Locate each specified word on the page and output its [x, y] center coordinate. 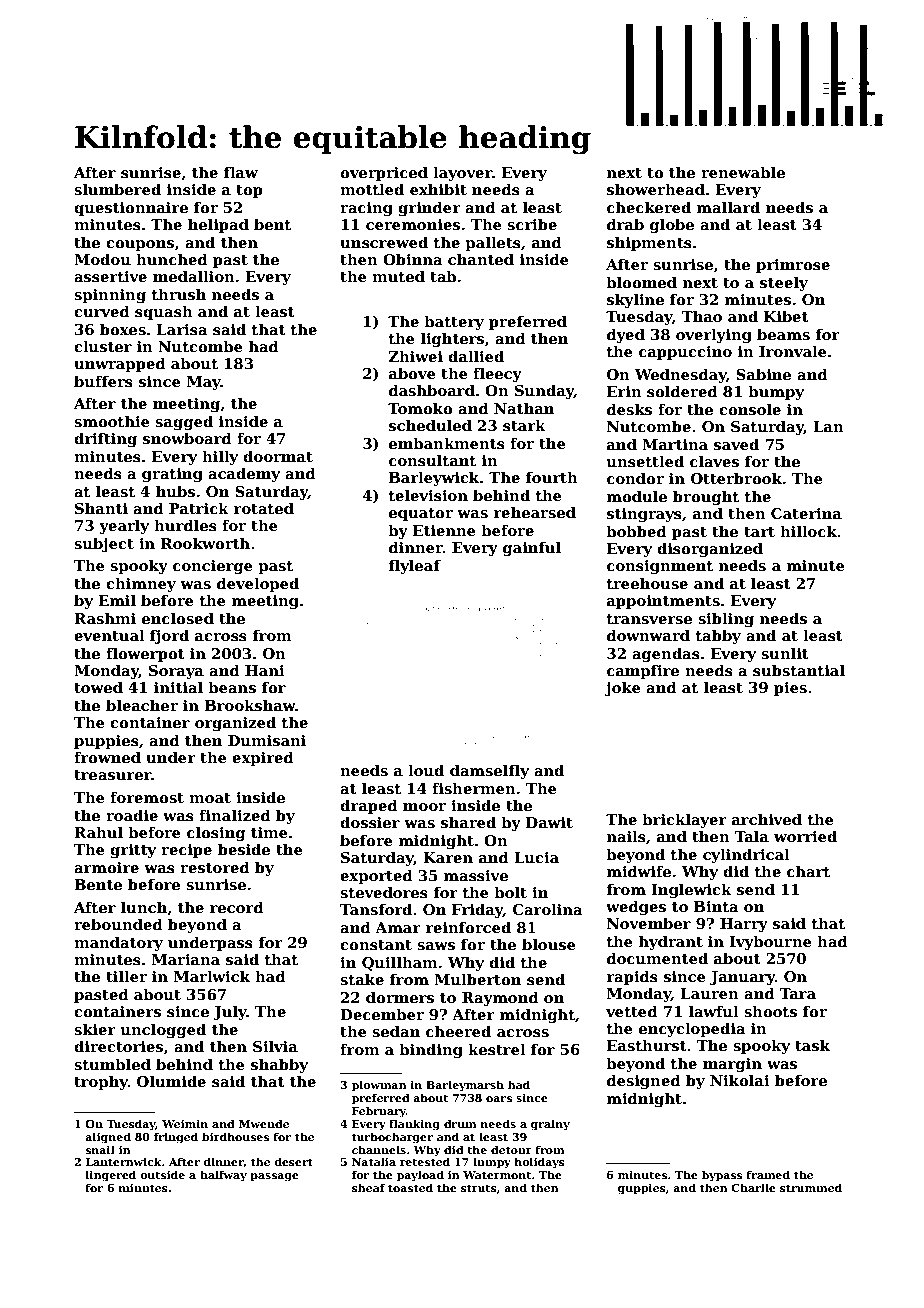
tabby [718, 636]
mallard [728, 207]
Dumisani [267, 740]
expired [263, 758]
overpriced [384, 173]
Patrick [199, 508]
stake [362, 979]
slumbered [117, 189]
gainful [532, 548]
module [637, 496]
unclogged [163, 1030]
